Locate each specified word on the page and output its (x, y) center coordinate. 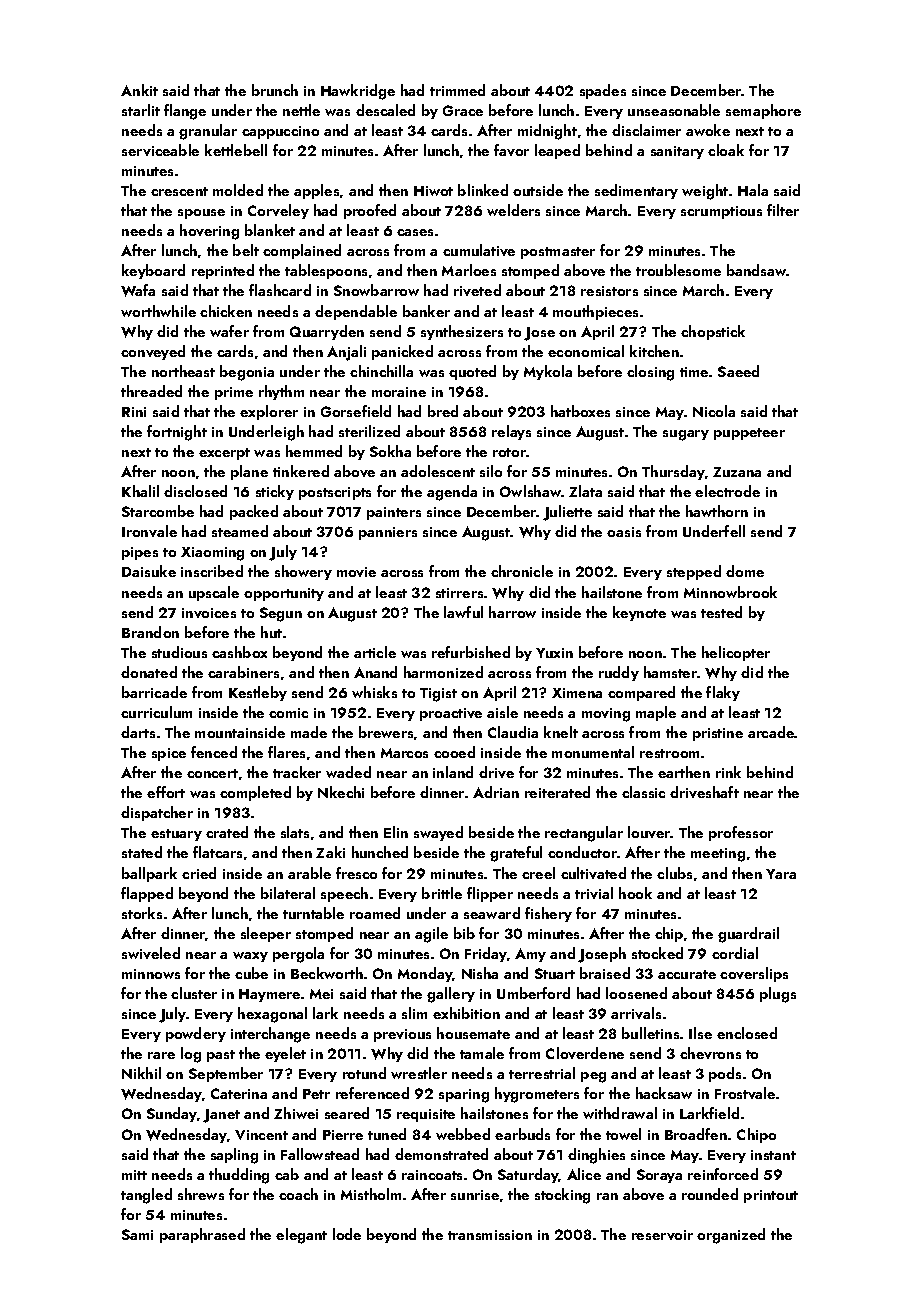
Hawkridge (358, 92)
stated (142, 852)
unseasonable (674, 110)
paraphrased (202, 1235)
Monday (425, 974)
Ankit (139, 90)
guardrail (748, 935)
